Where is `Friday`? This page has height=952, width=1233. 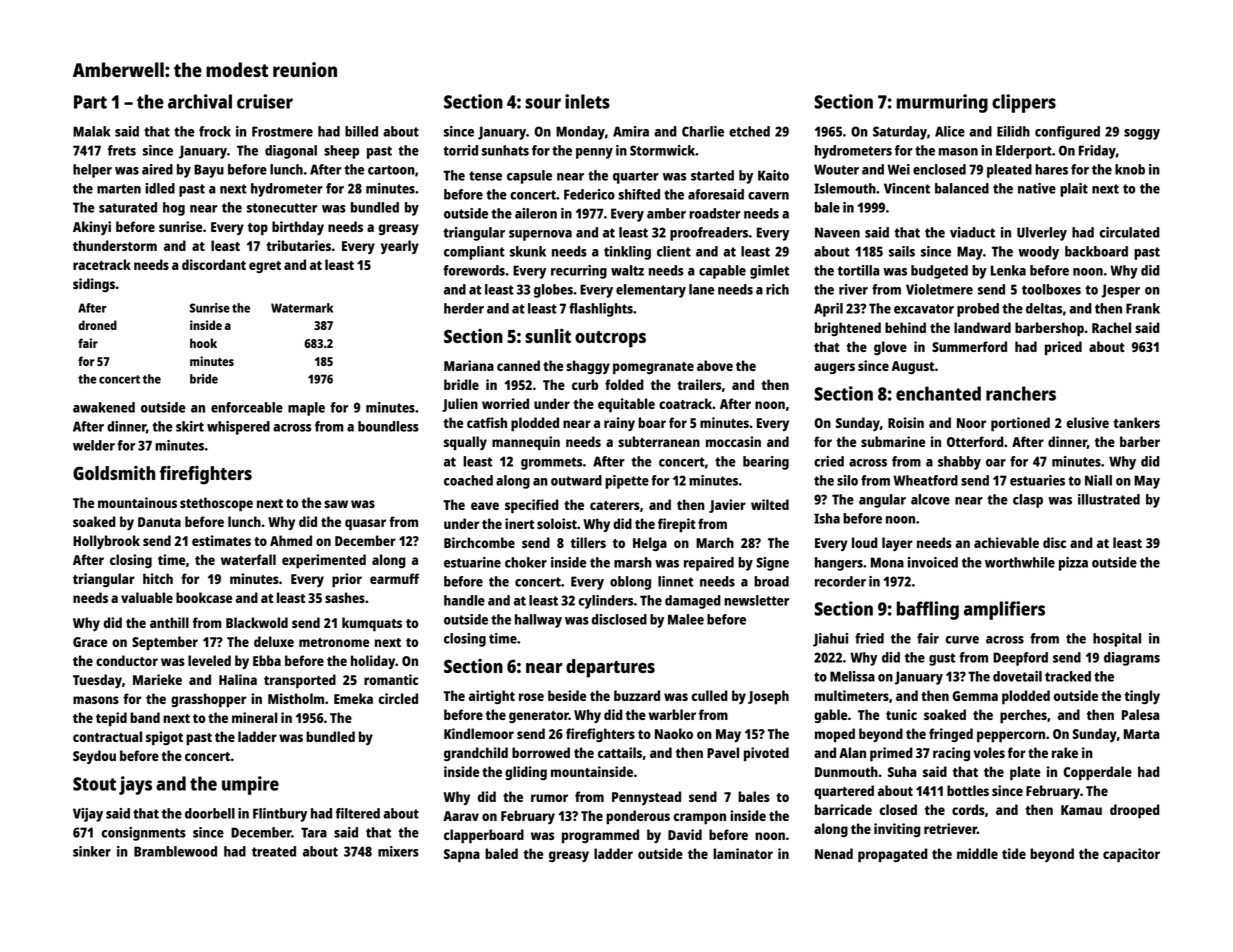
Friday is located at coordinates (1097, 152).
